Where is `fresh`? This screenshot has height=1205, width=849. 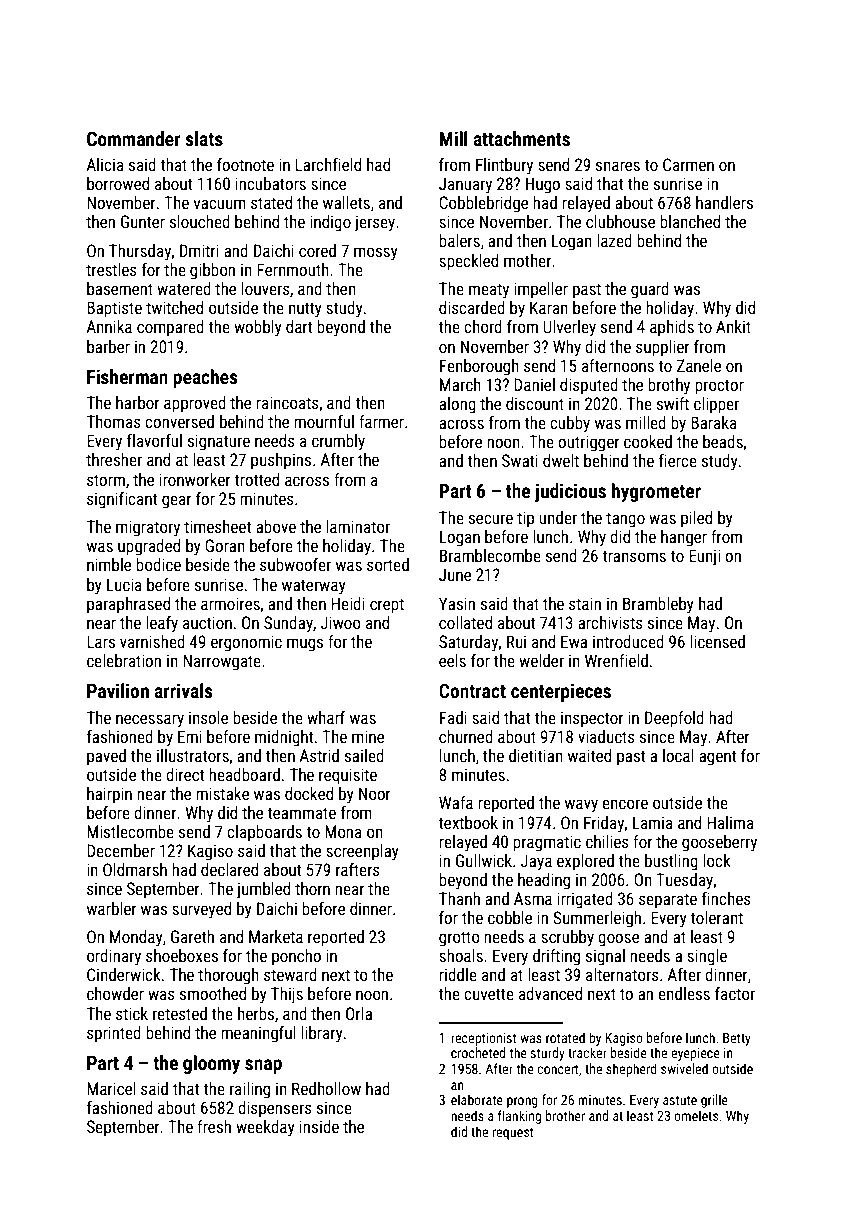
fresh is located at coordinates (214, 1126).
